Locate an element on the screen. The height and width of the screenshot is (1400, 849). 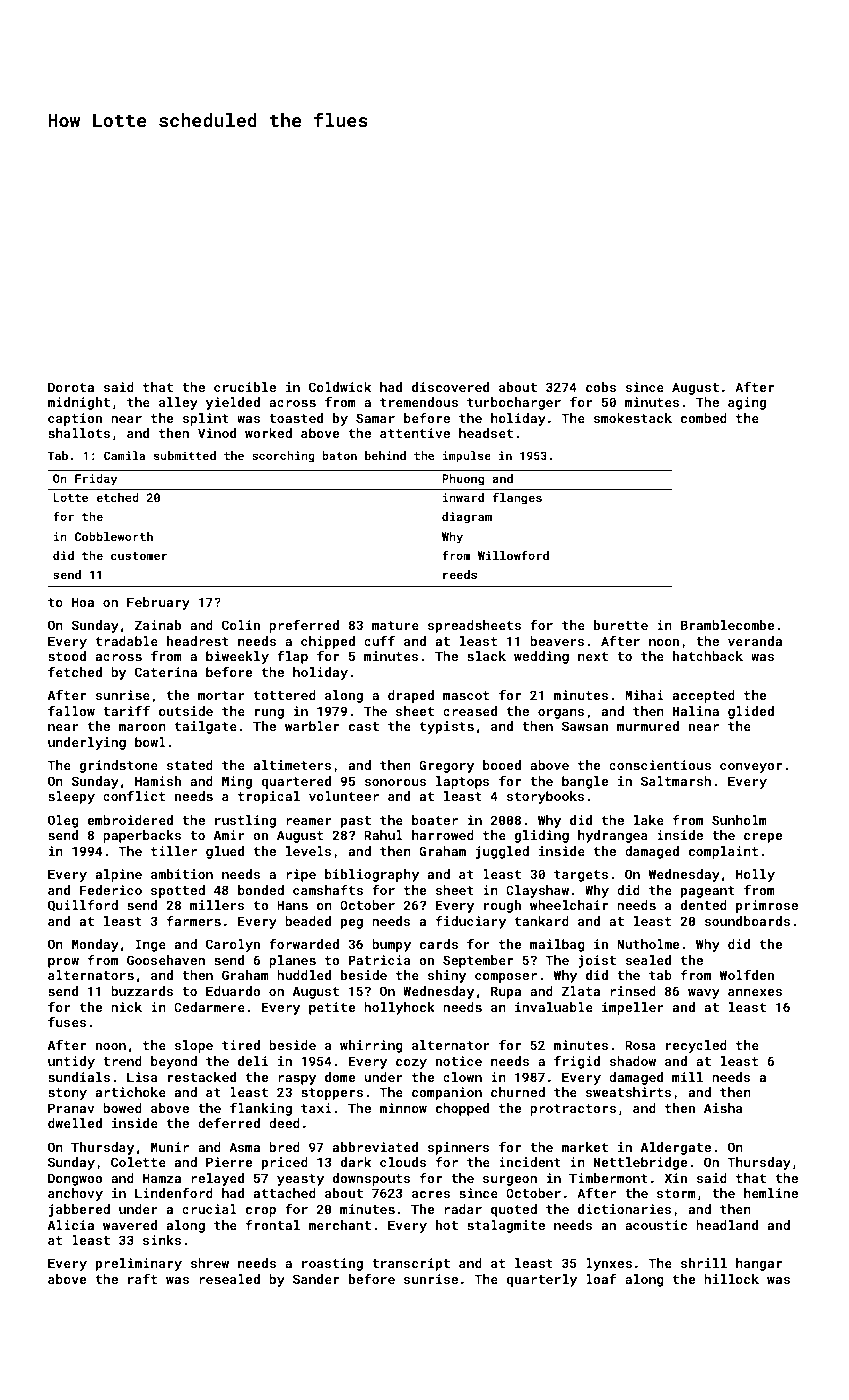
gliding is located at coordinates (542, 836).
